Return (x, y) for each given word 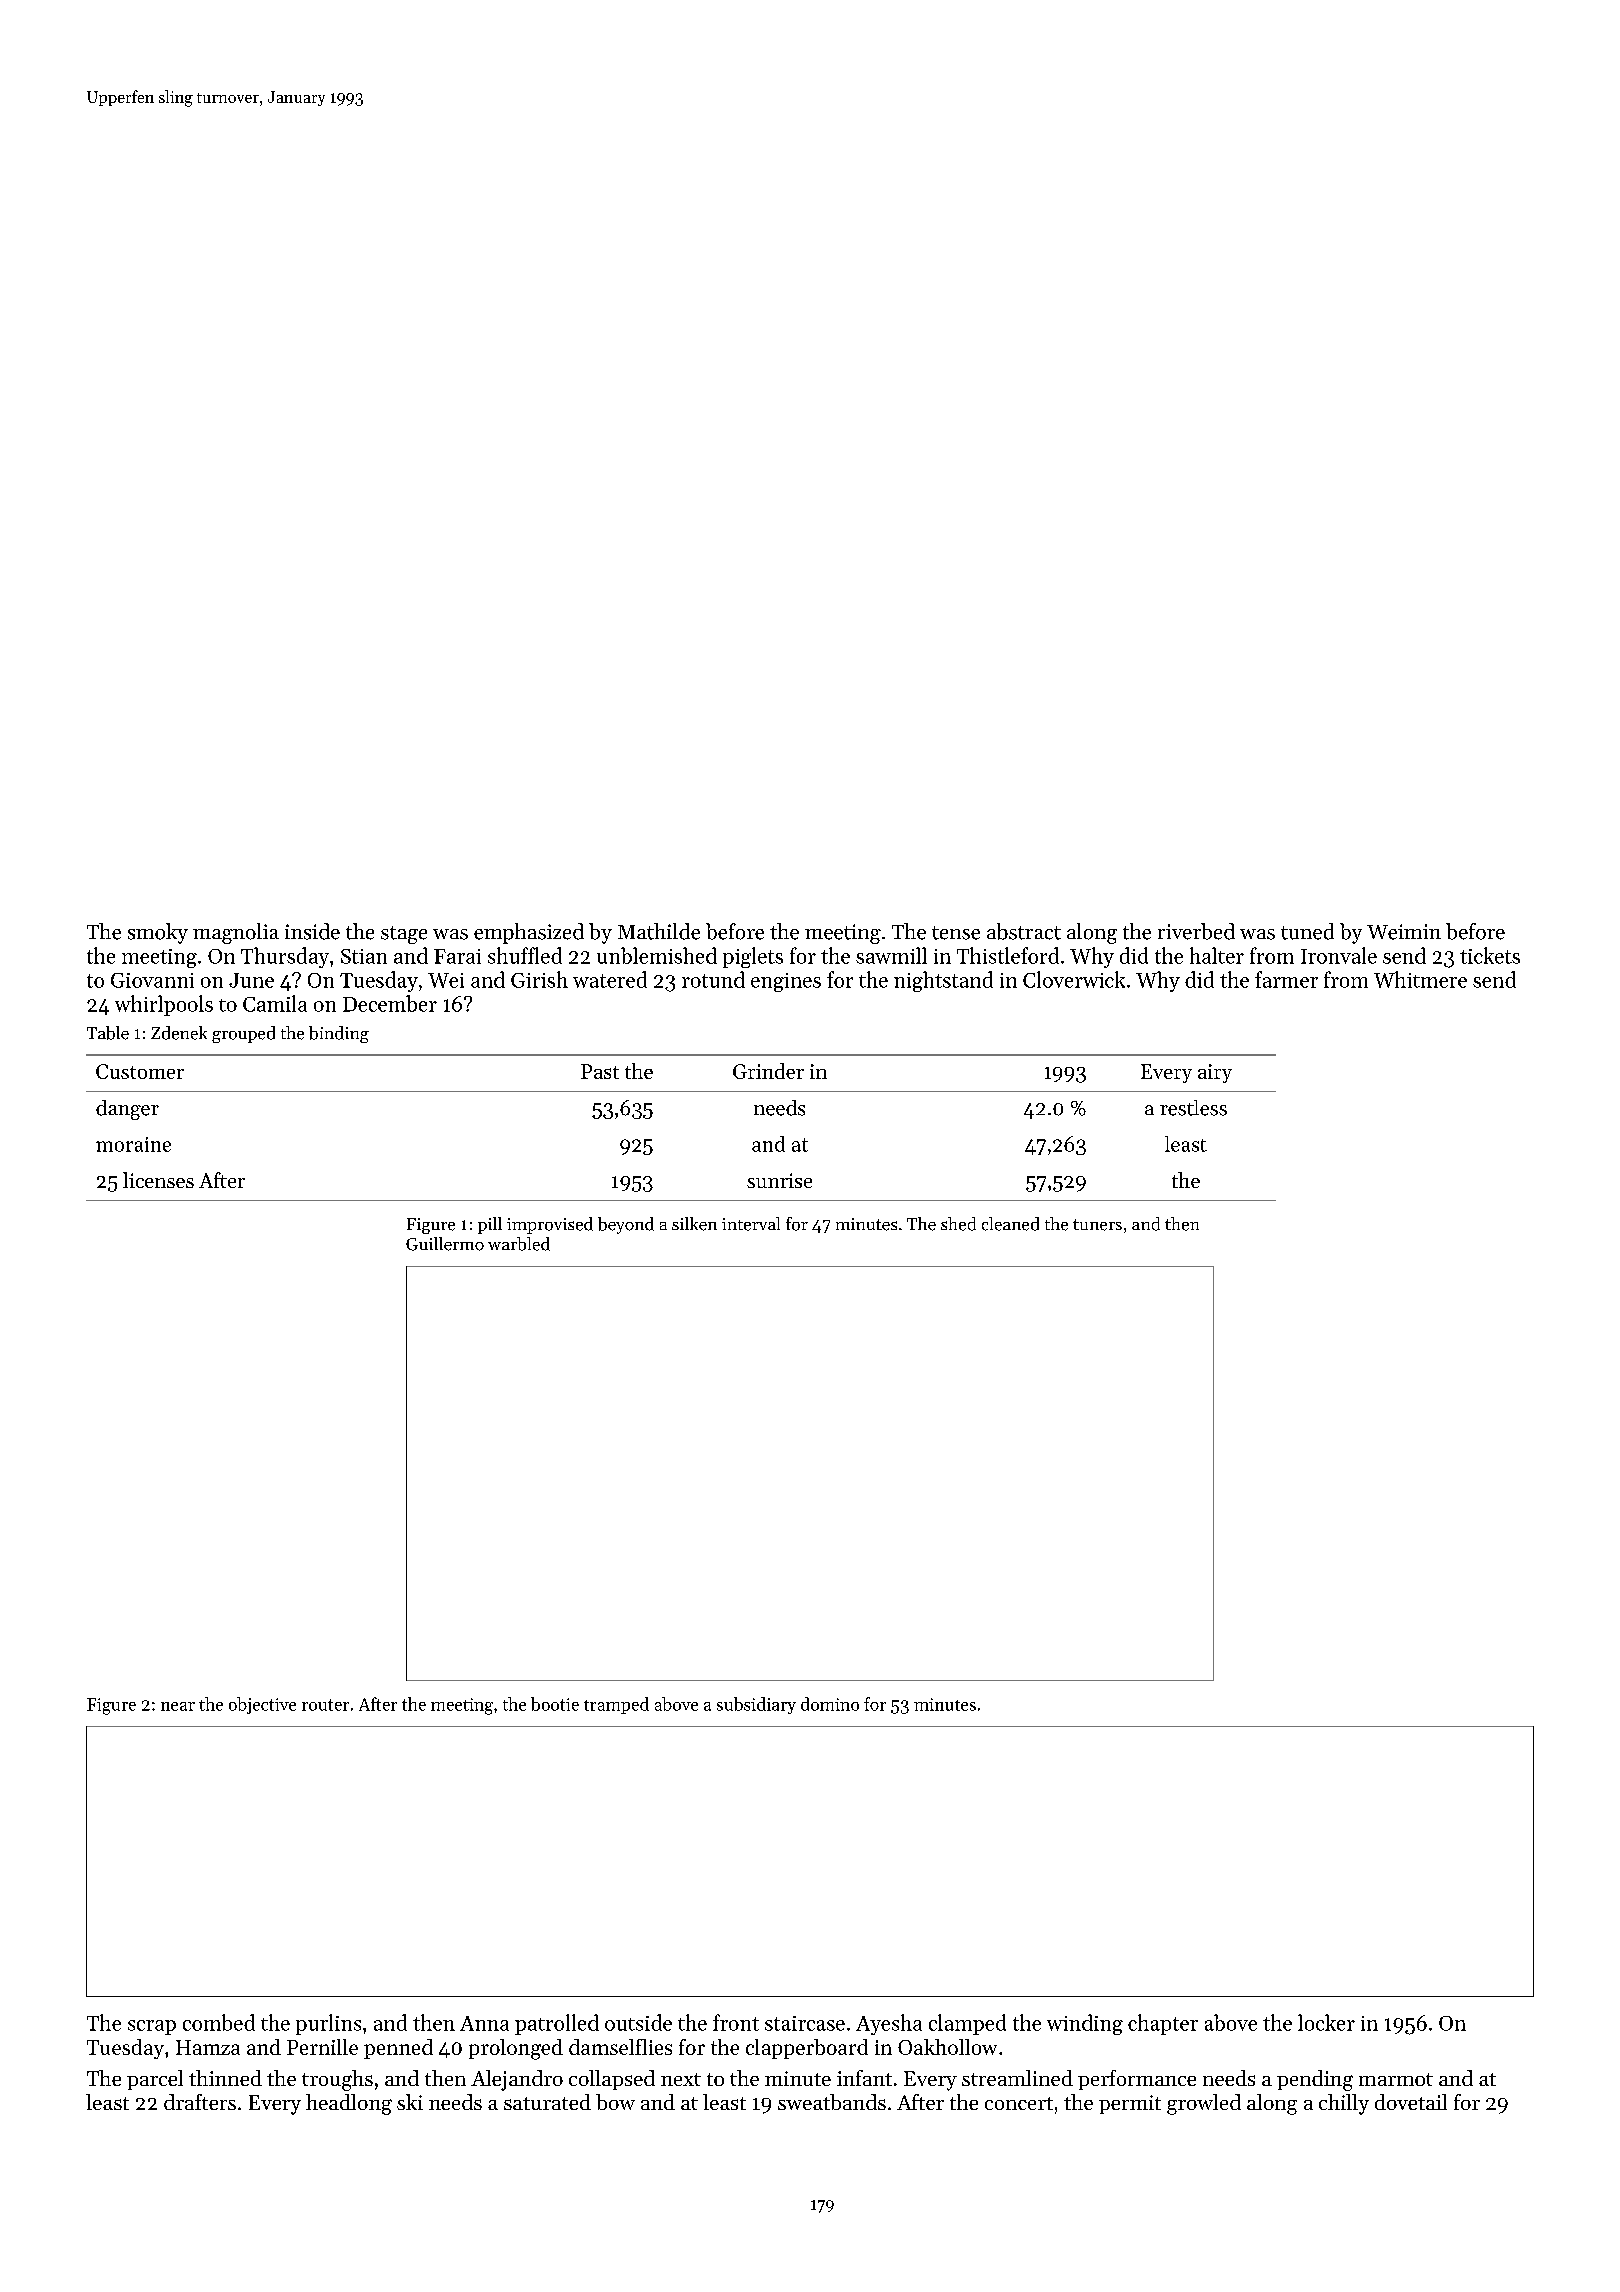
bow (615, 2102)
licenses (158, 1180)
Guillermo (445, 1244)
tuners (1097, 1225)
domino (830, 1704)
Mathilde (659, 931)
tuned (1307, 931)
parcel (155, 2080)
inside (312, 931)
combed (219, 2022)
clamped (967, 2024)
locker (1326, 2022)
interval (751, 1224)
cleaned (1010, 1224)
